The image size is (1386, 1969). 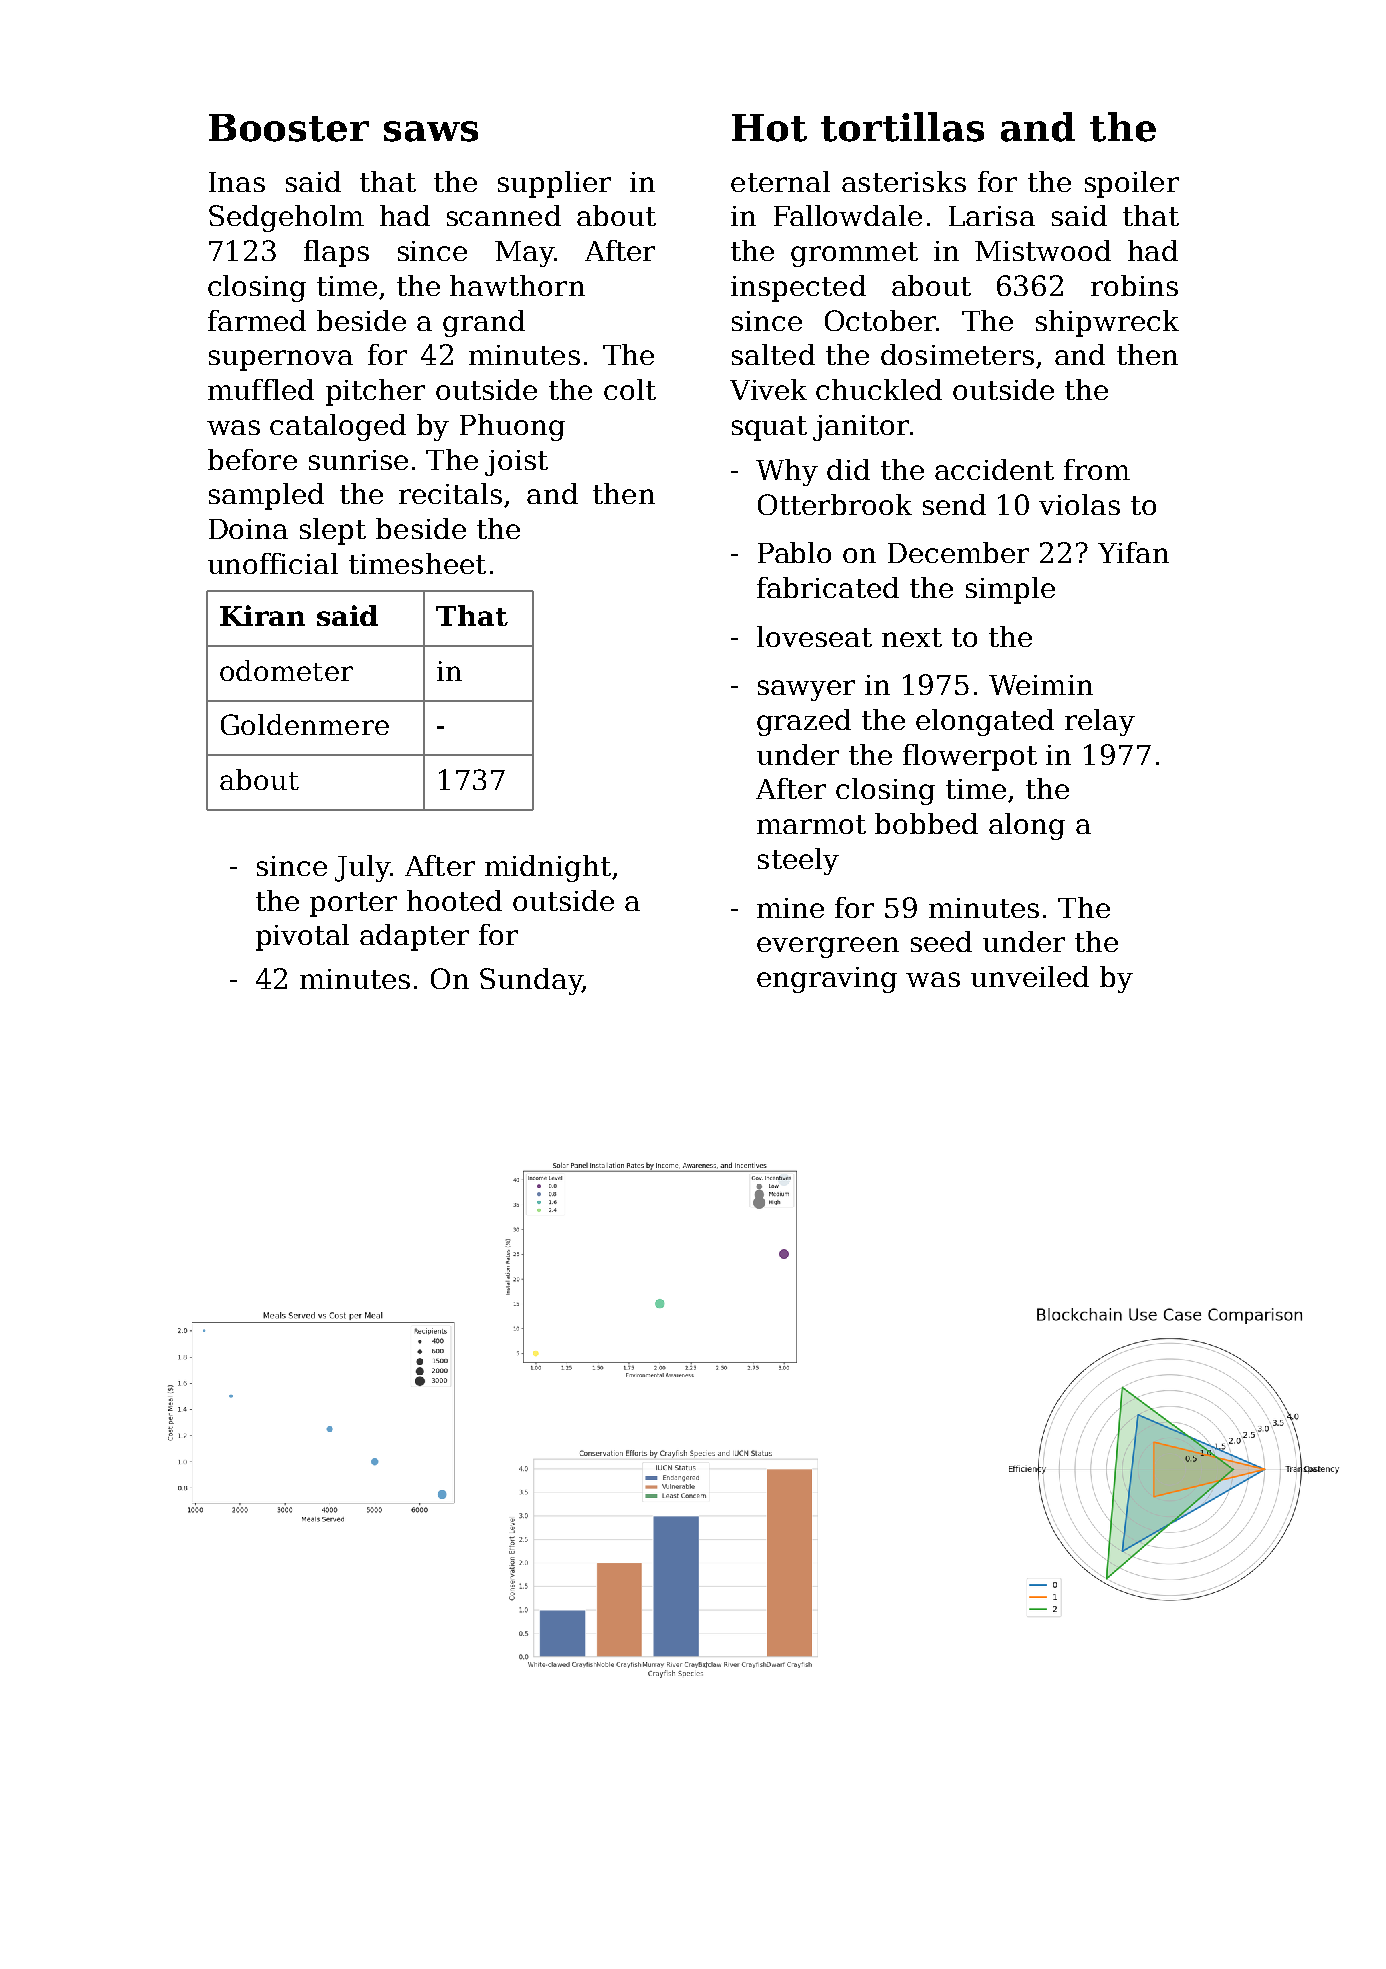 What do you see at coordinates (769, 128) in the image?
I see `Hot` at bounding box center [769, 128].
